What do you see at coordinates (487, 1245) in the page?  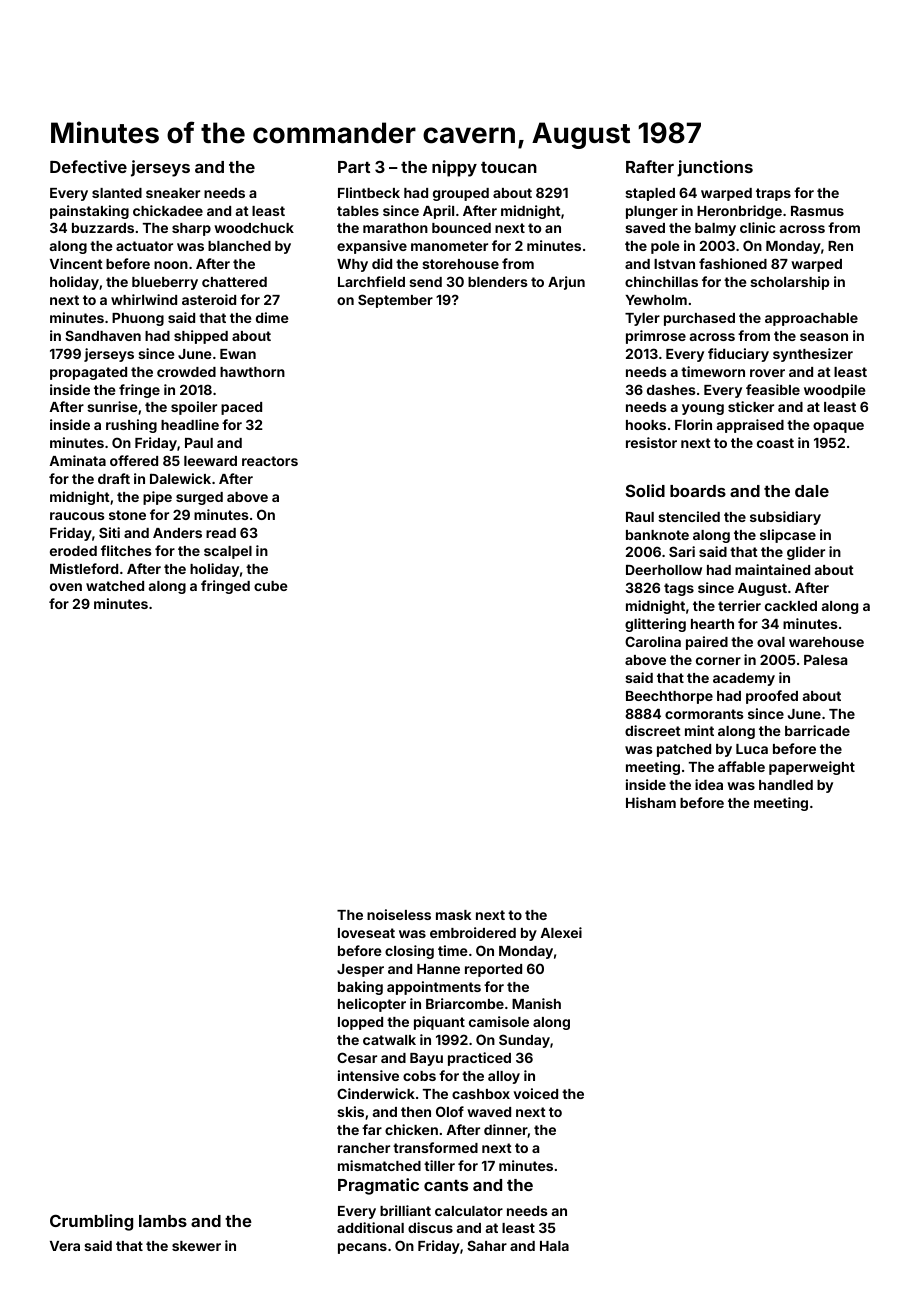 I see `Sahar` at bounding box center [487, 1245].
